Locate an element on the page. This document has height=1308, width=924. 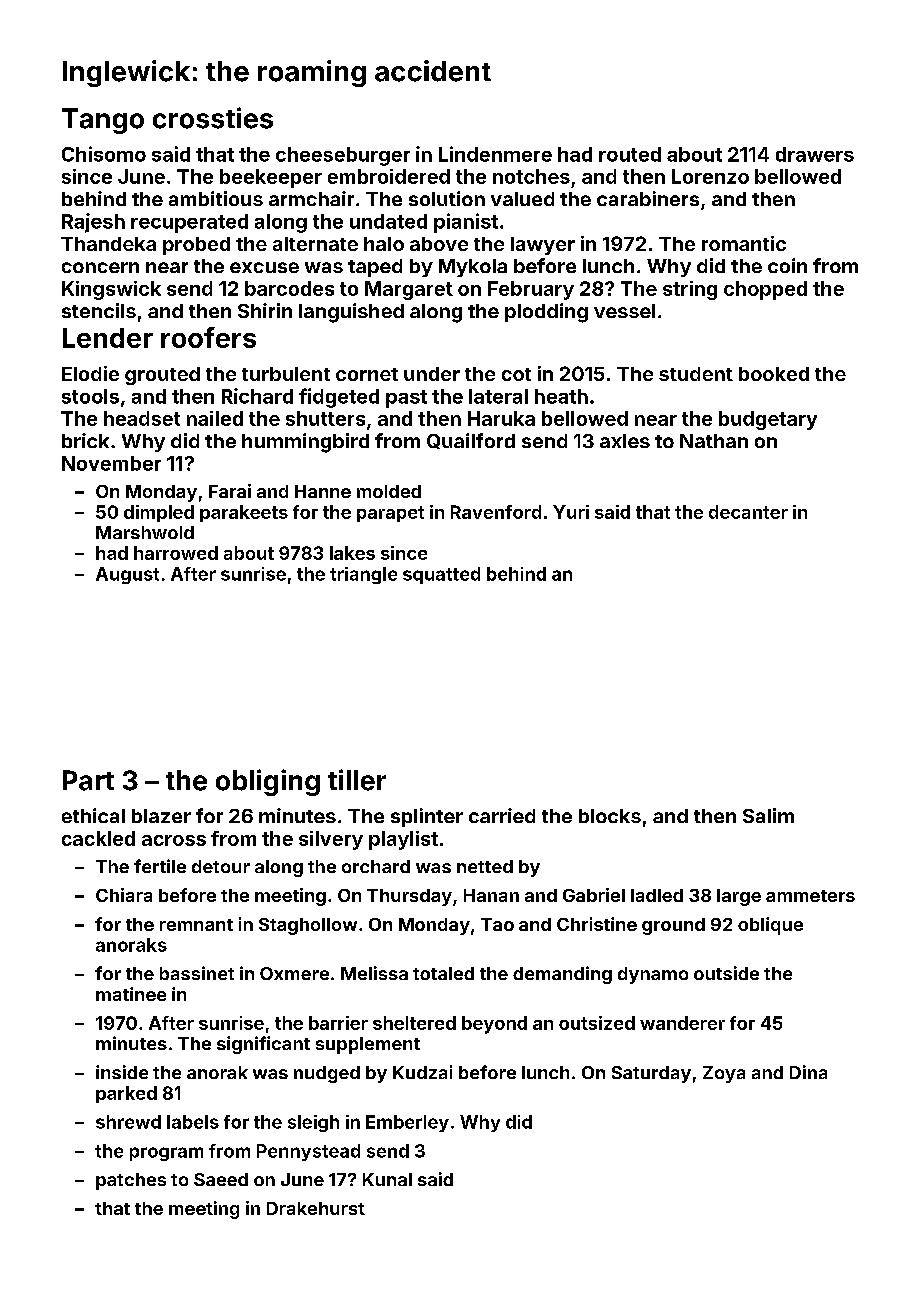
booked is located at coordinates (774, 374).
